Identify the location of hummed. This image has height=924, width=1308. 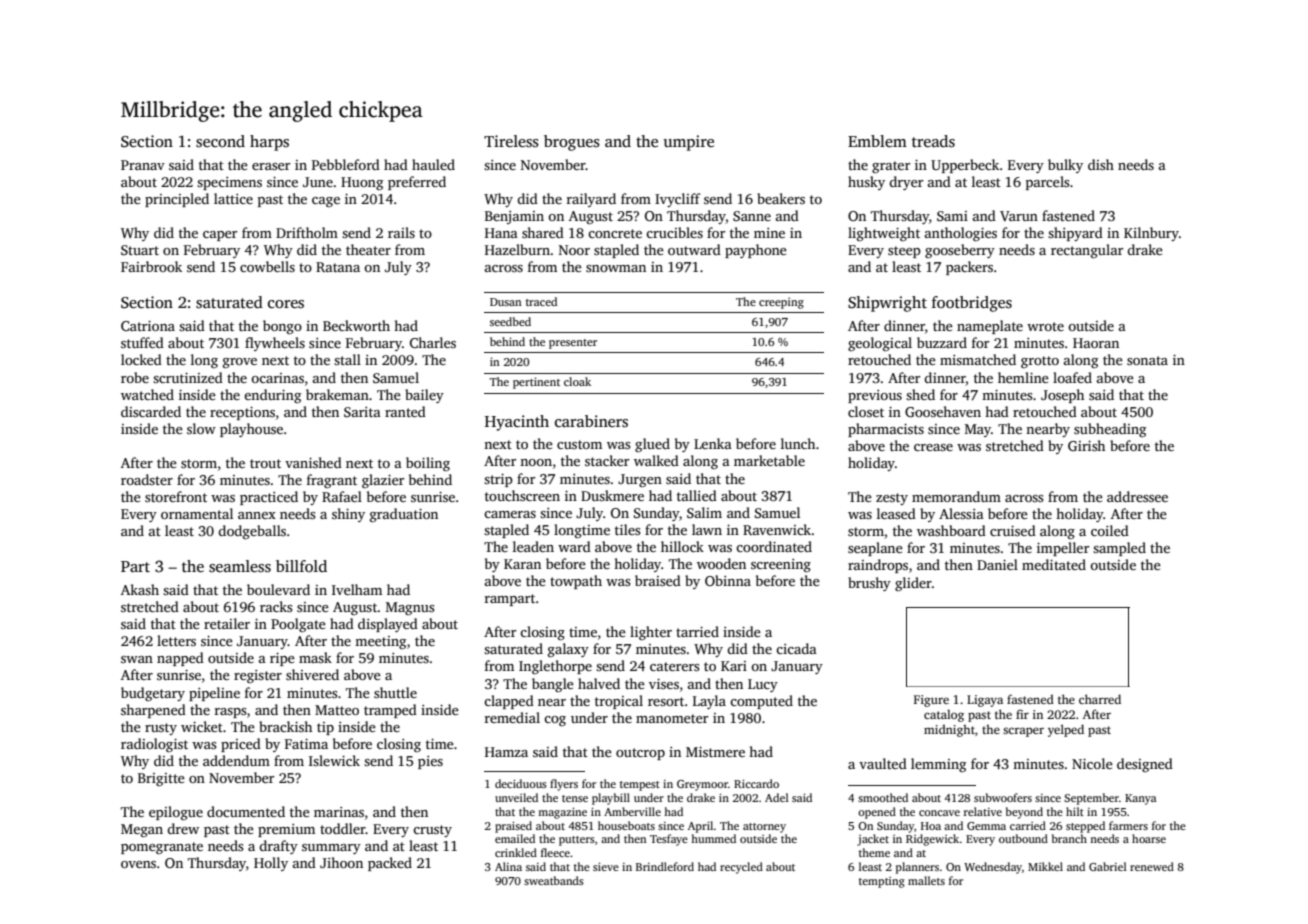
(713, 838).
